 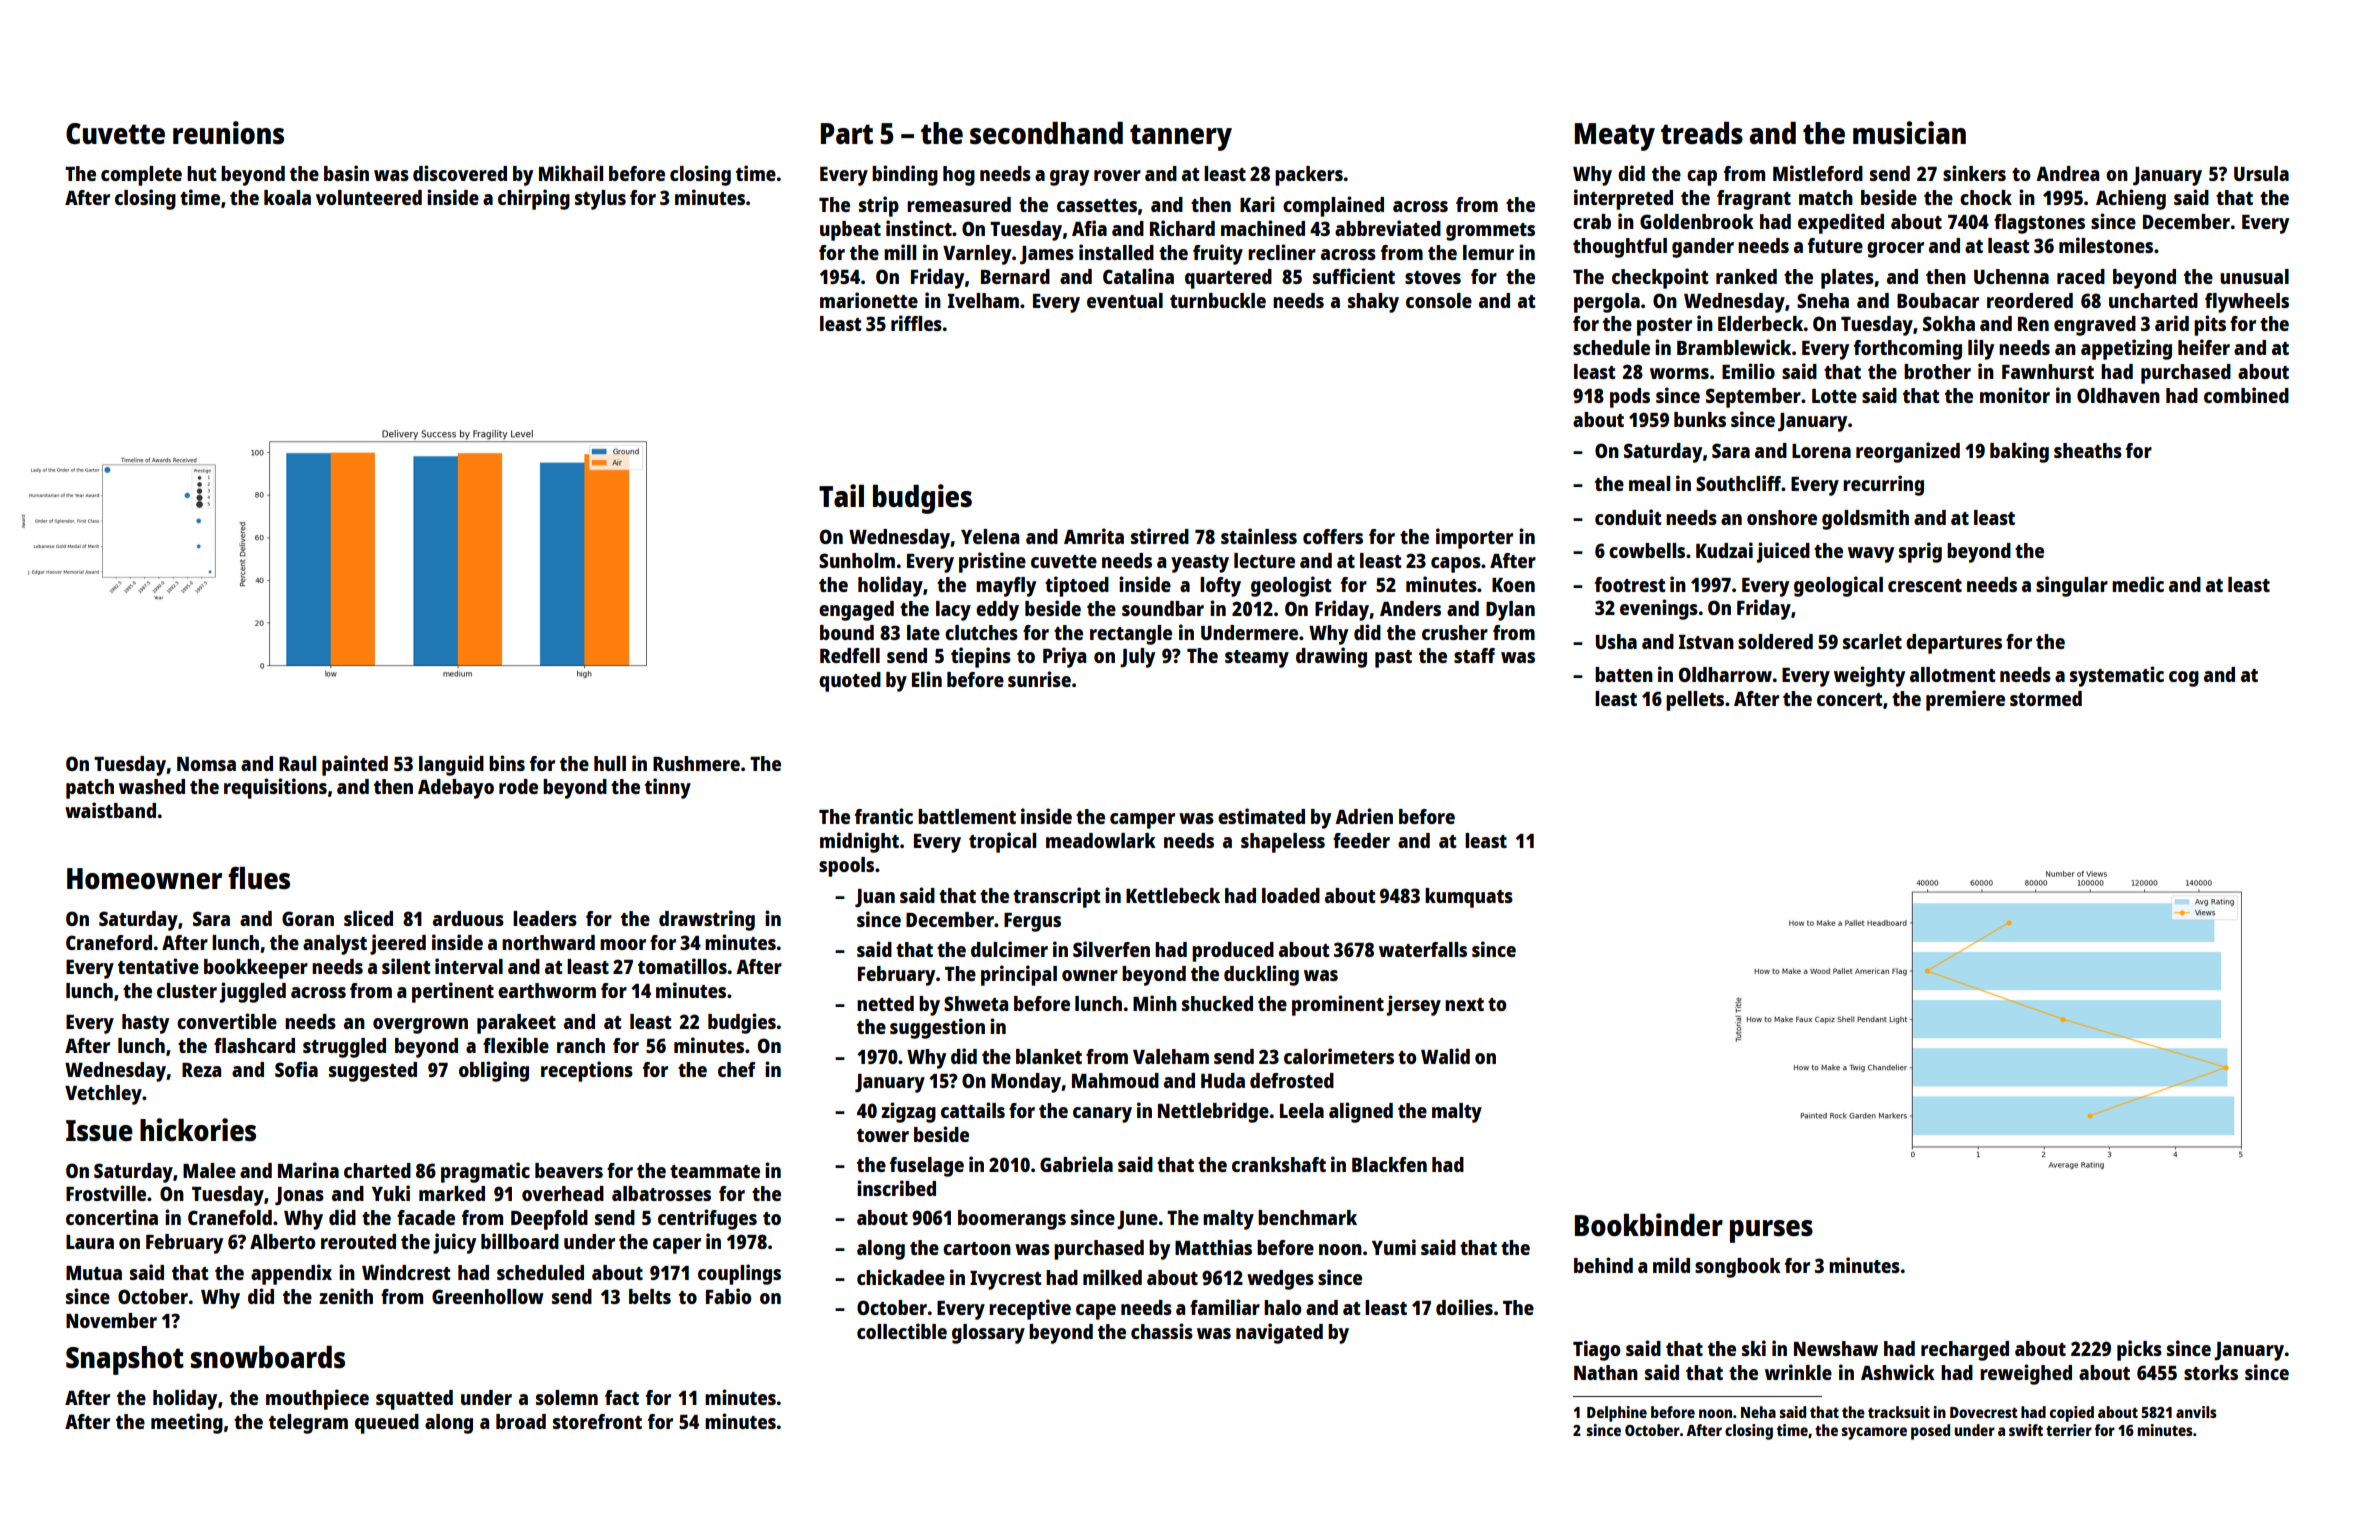 I want to click on snowboards, so click(x=268, y=1357).
